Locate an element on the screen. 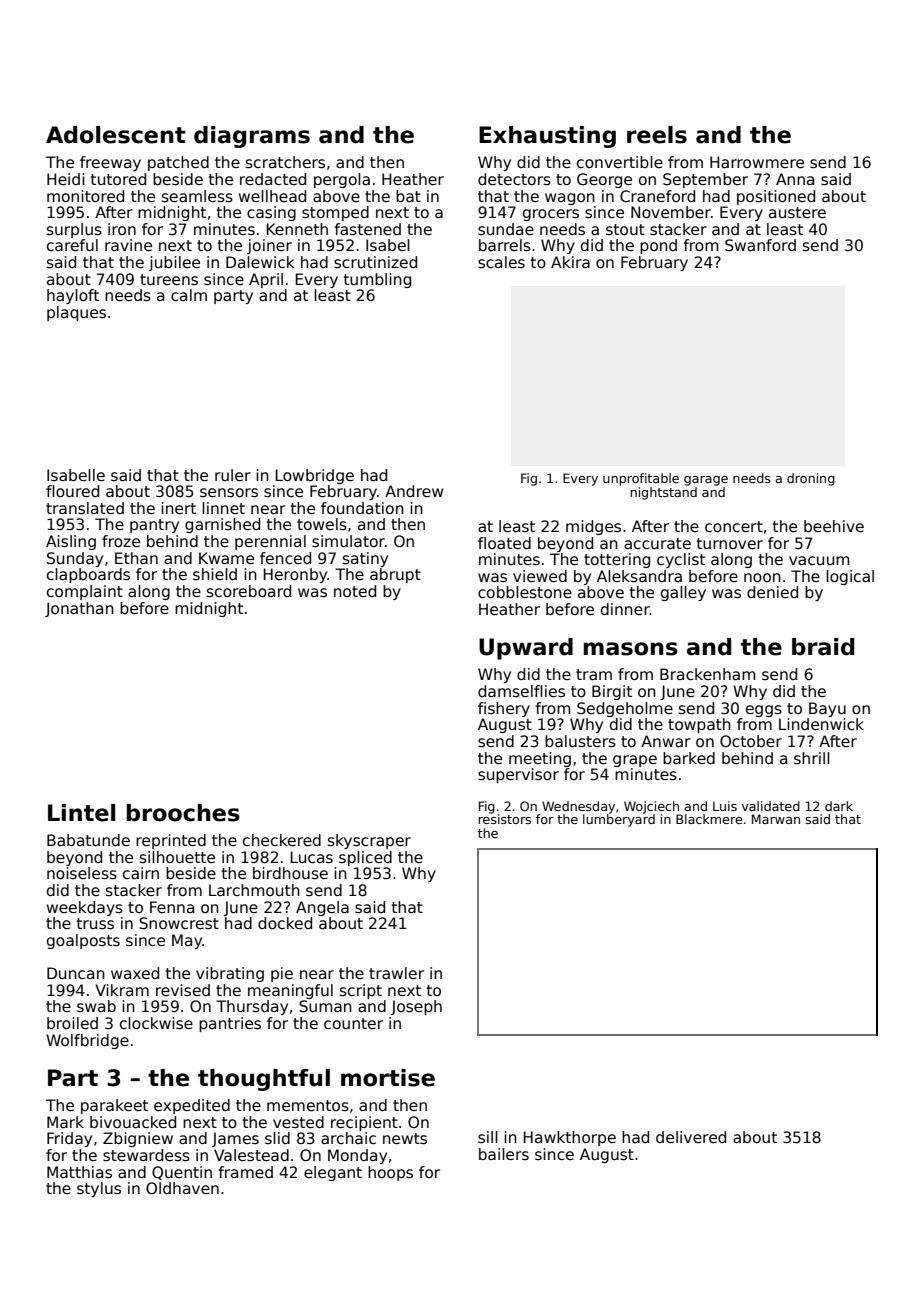 The height and width of the screenshot is (1308, 924). concert is located at coordinates (734, 527).
